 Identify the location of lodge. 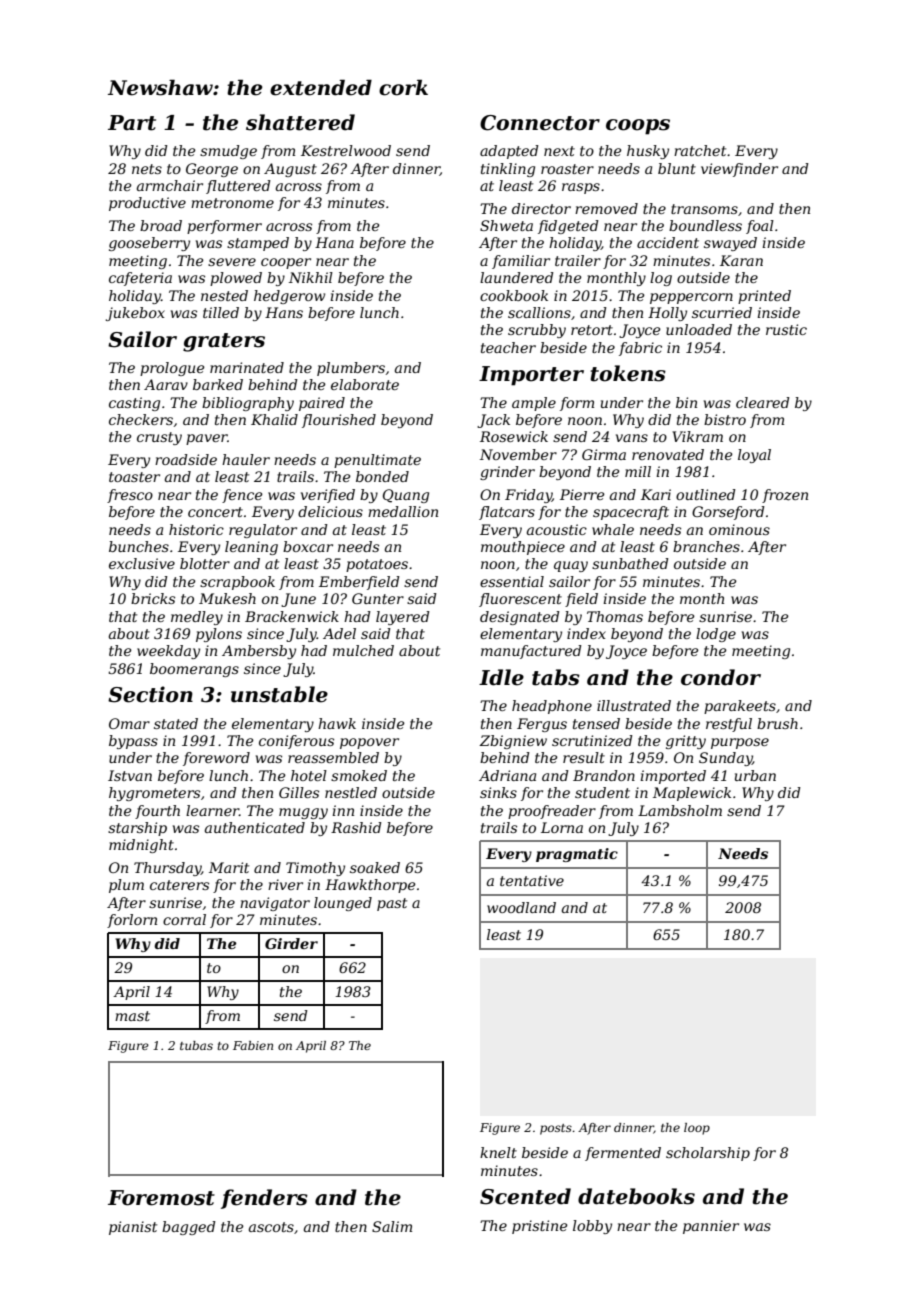
(716, 635).
